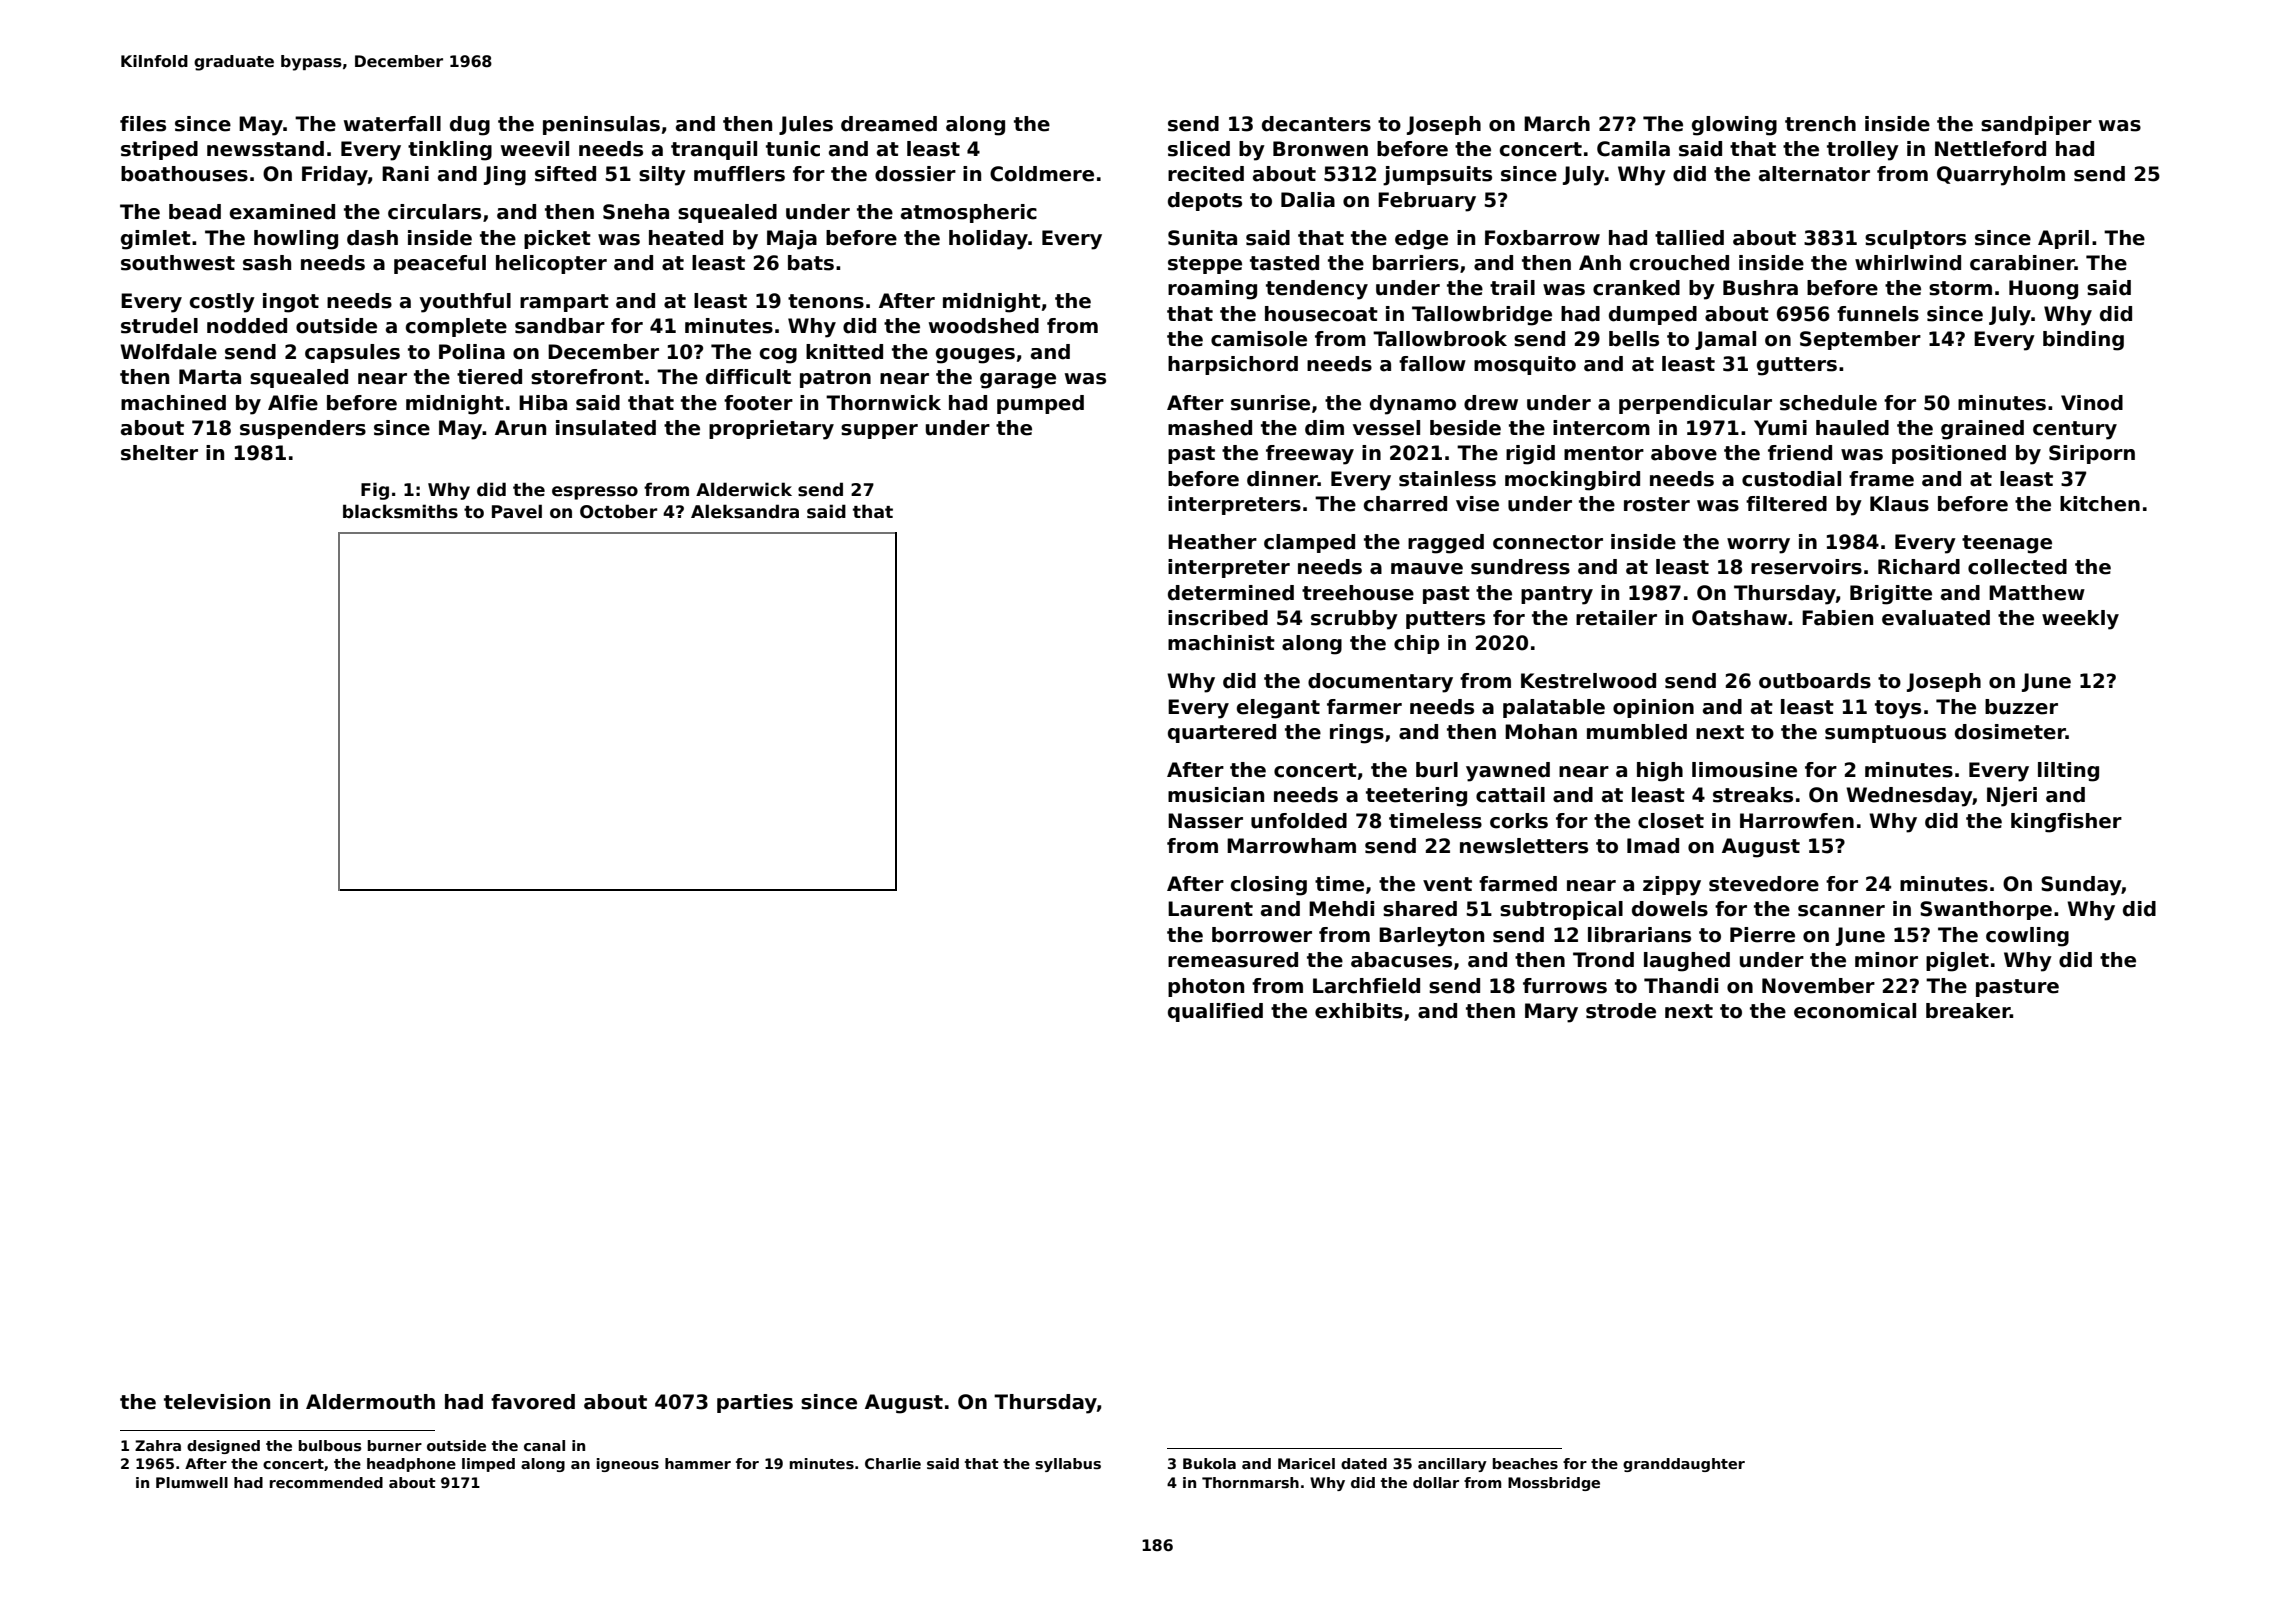 Image resolution: width=2282 pixels, height=1614 pixels. What do you see at coordinates (1206, 987) in the screenshot?
I see `photon` at bounding box center [1206, 987].
